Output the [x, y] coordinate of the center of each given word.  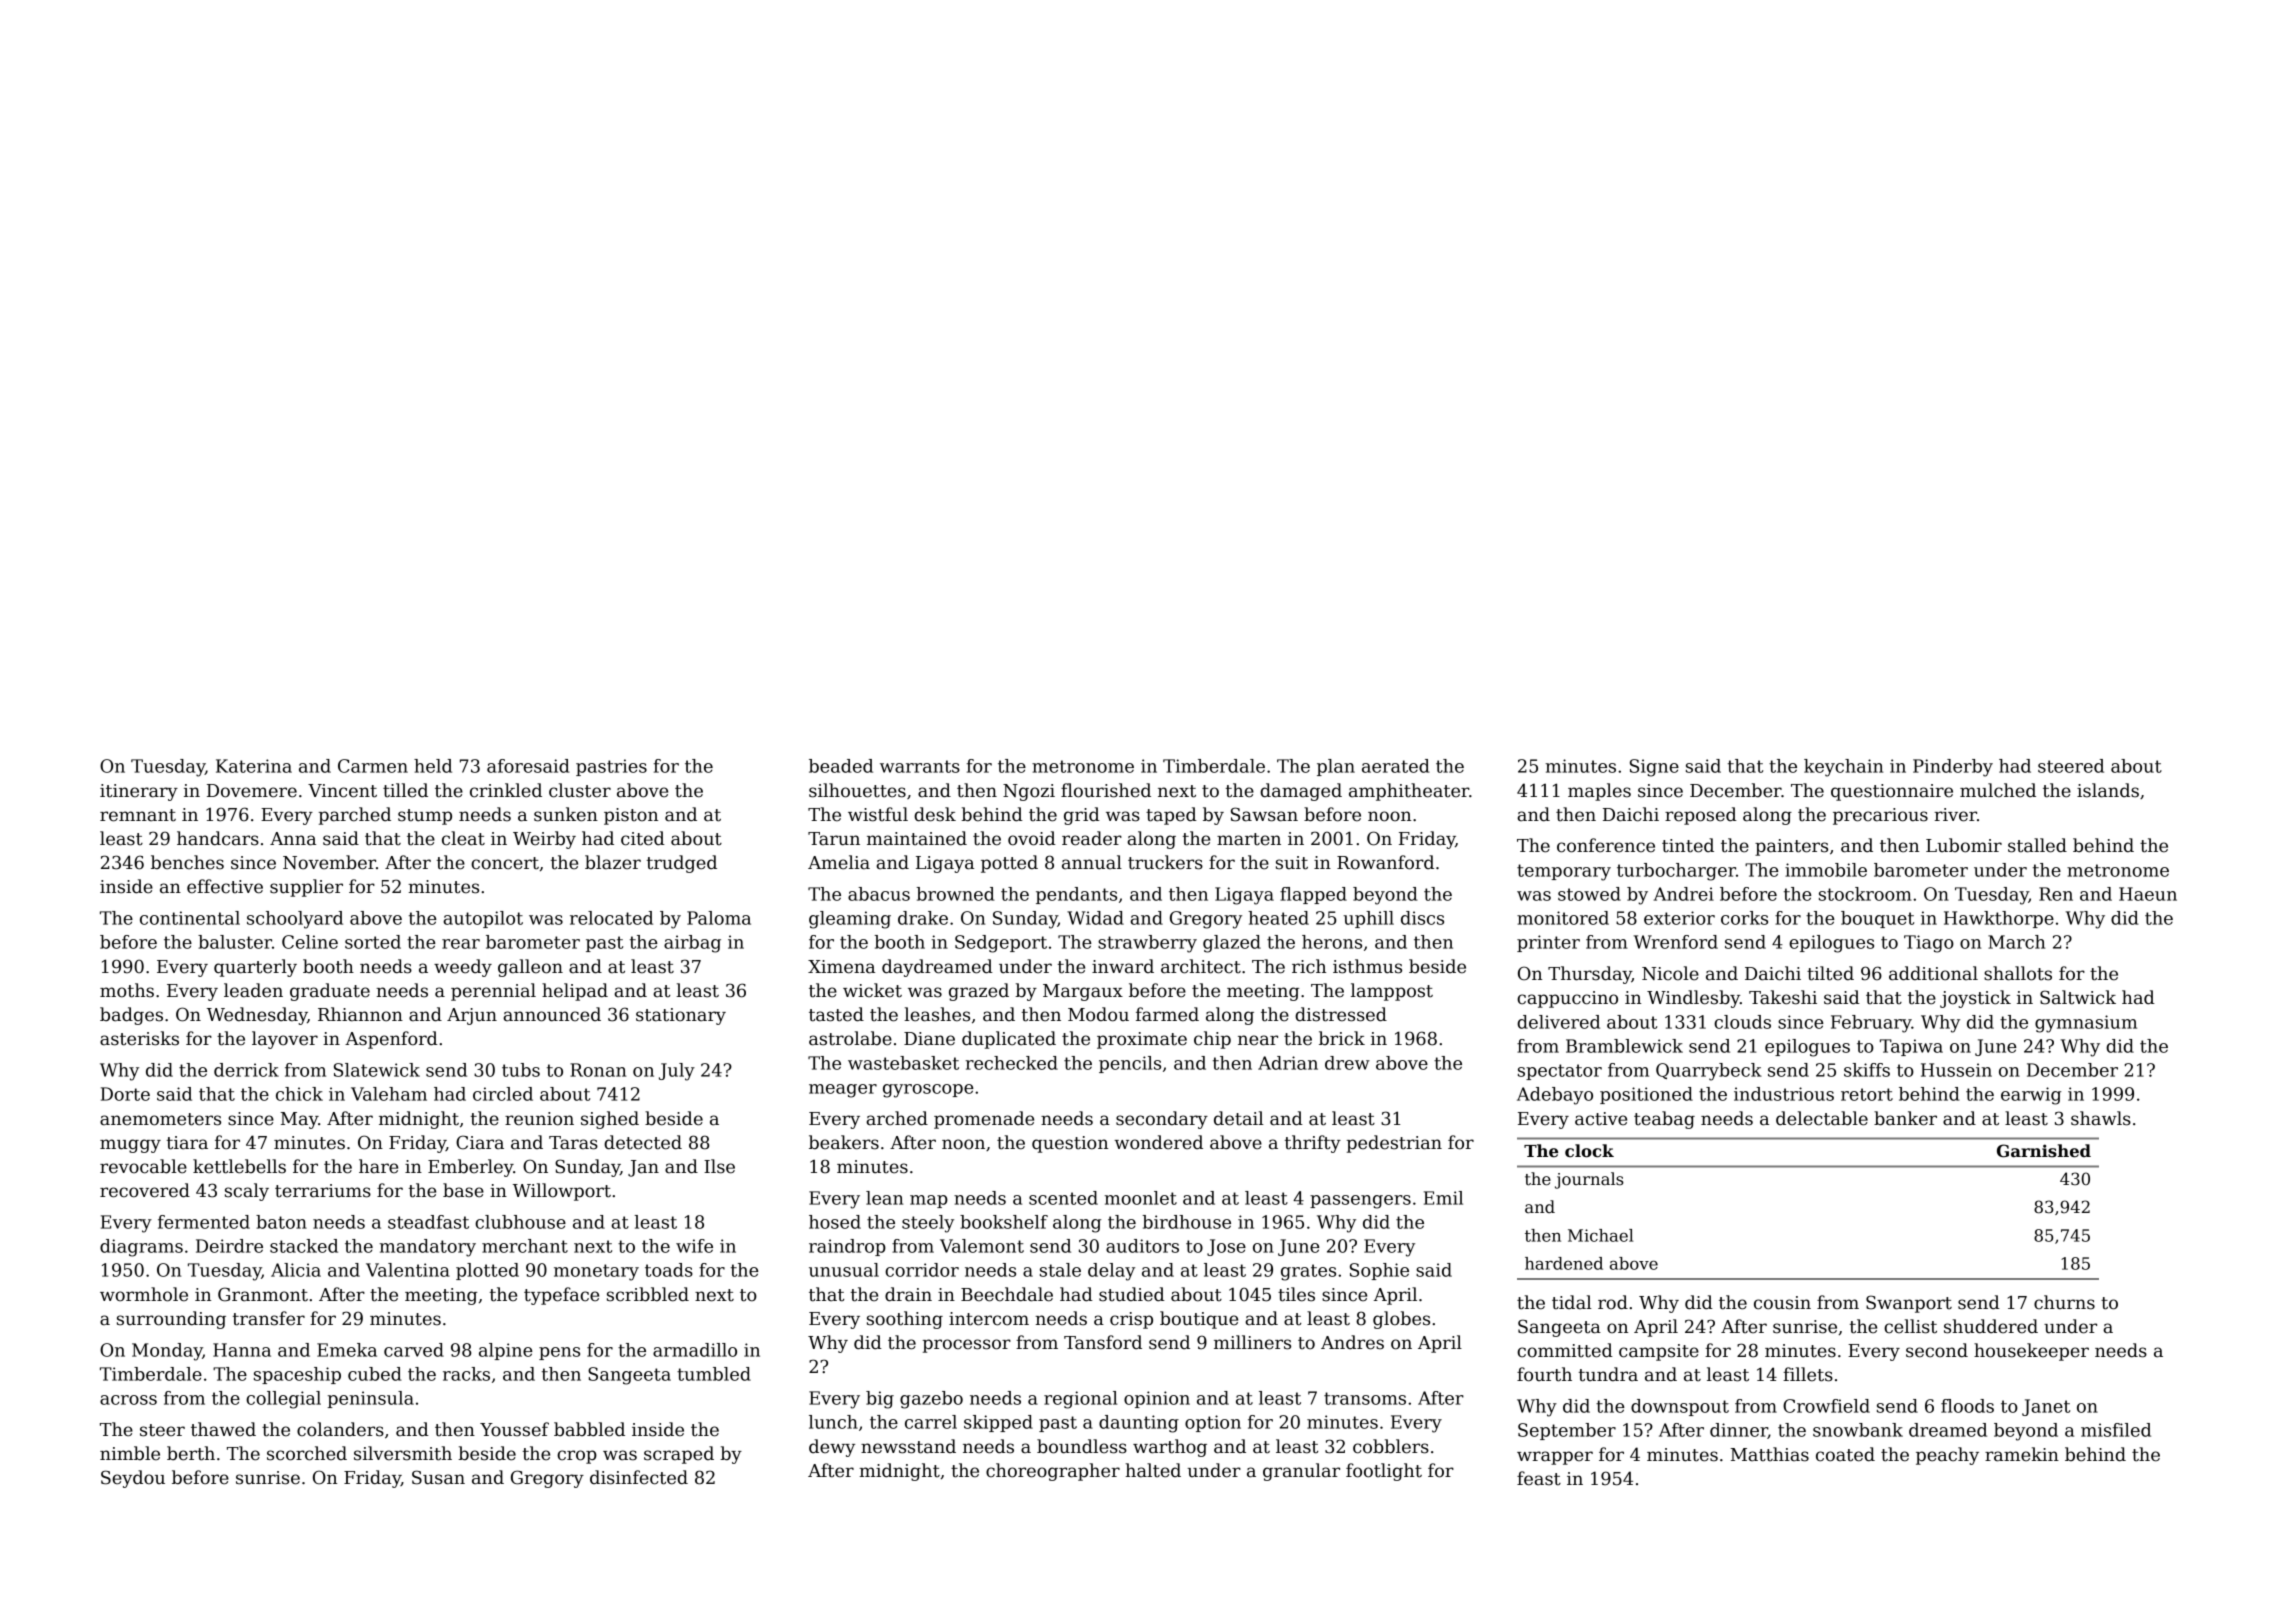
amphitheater [1409, 792]
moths [127, 990]
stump [425, 817]
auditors [1142, 1246]
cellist [1910, 1326]
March [2016, 942]
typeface [561, 1296]
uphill [1369, 919]
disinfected [639, 1477]
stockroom [1865, 894]
